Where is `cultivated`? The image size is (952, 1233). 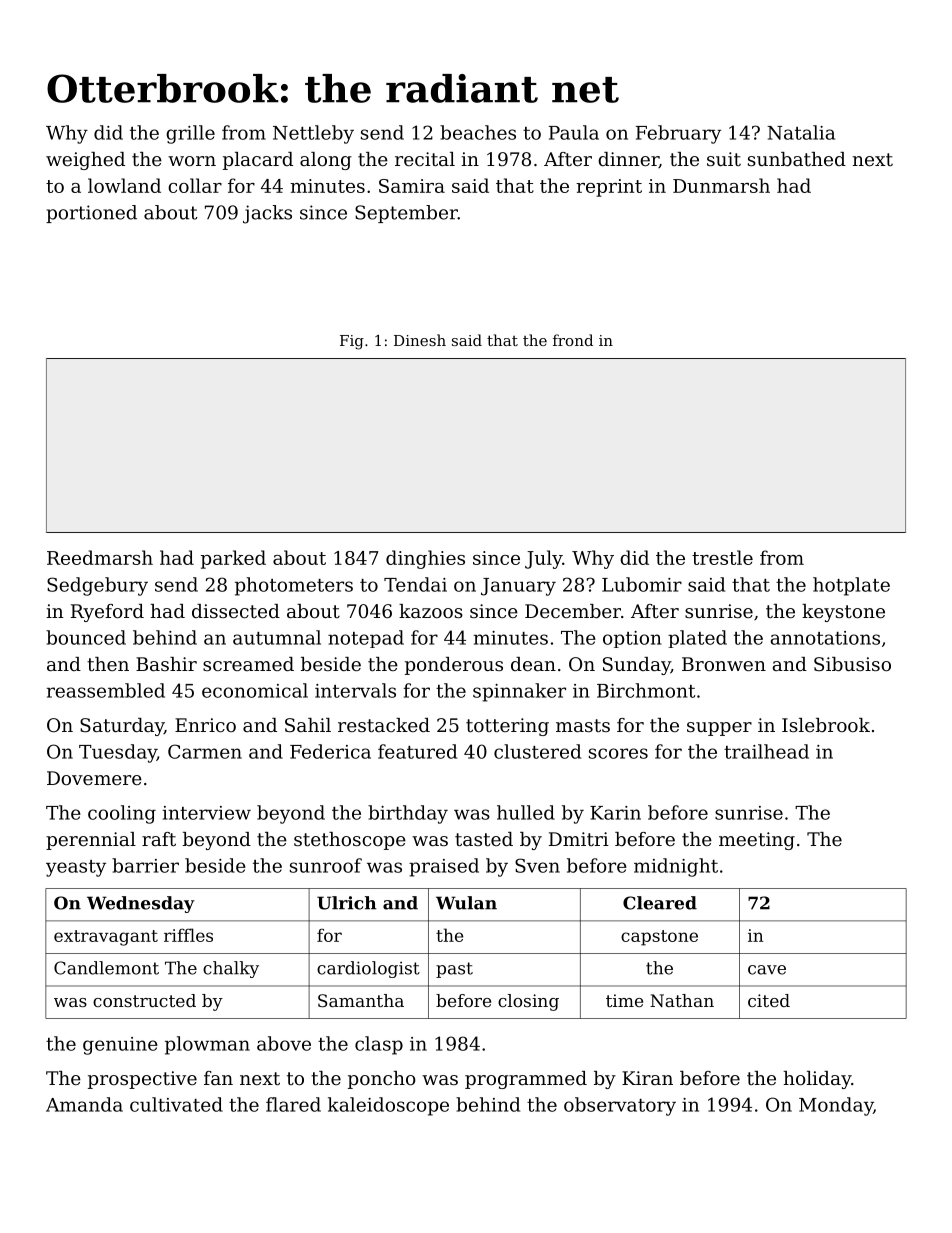 cultivated is located at coordinates (176, 1104).
